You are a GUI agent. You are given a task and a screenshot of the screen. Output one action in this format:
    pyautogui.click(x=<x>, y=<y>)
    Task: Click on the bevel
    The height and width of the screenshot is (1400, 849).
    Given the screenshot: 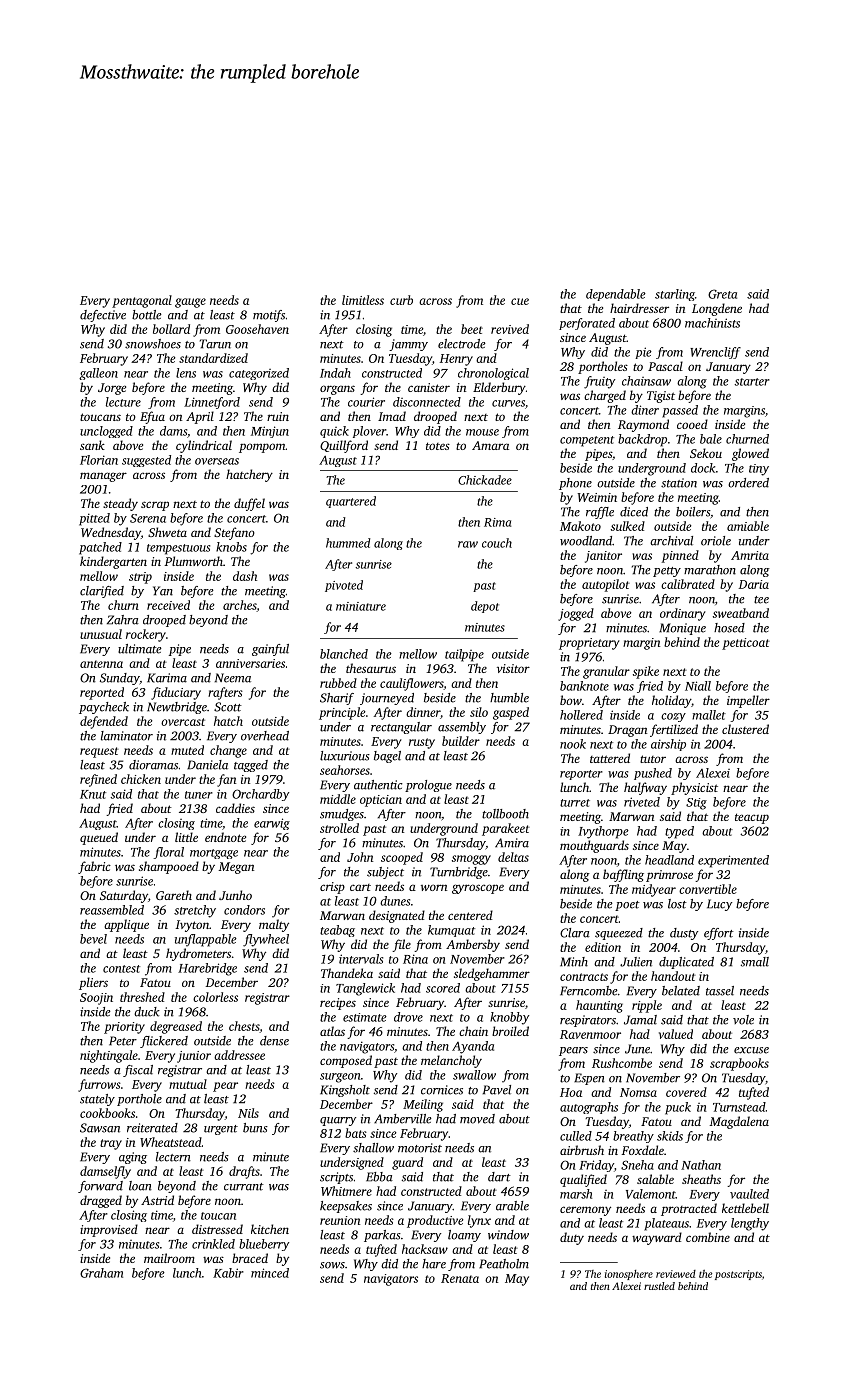 What is the action you would take?
    pyautogui.click(x=93, y=939)
